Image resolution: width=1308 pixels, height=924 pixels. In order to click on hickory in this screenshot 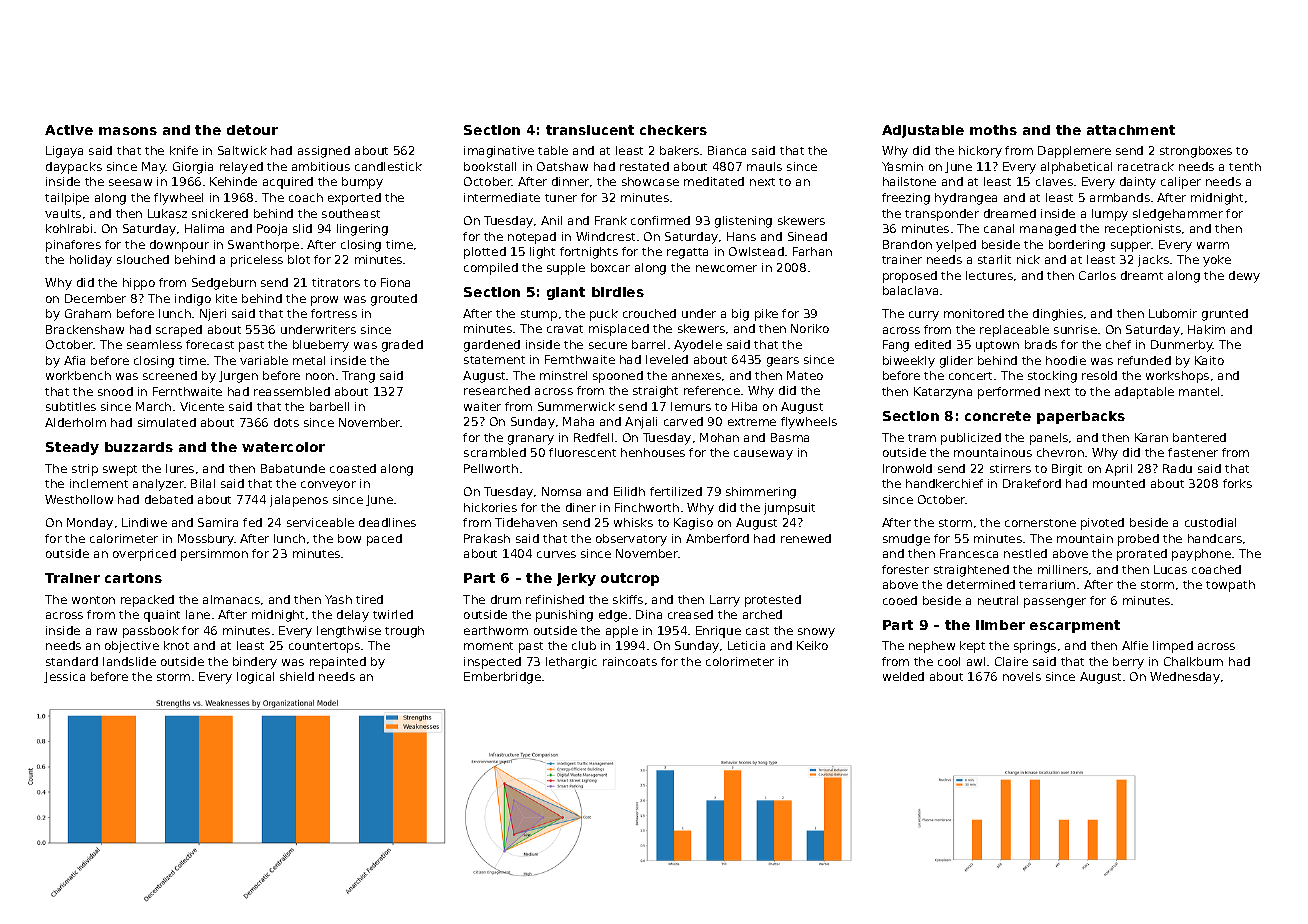, I will do `click(980, 152)`.
